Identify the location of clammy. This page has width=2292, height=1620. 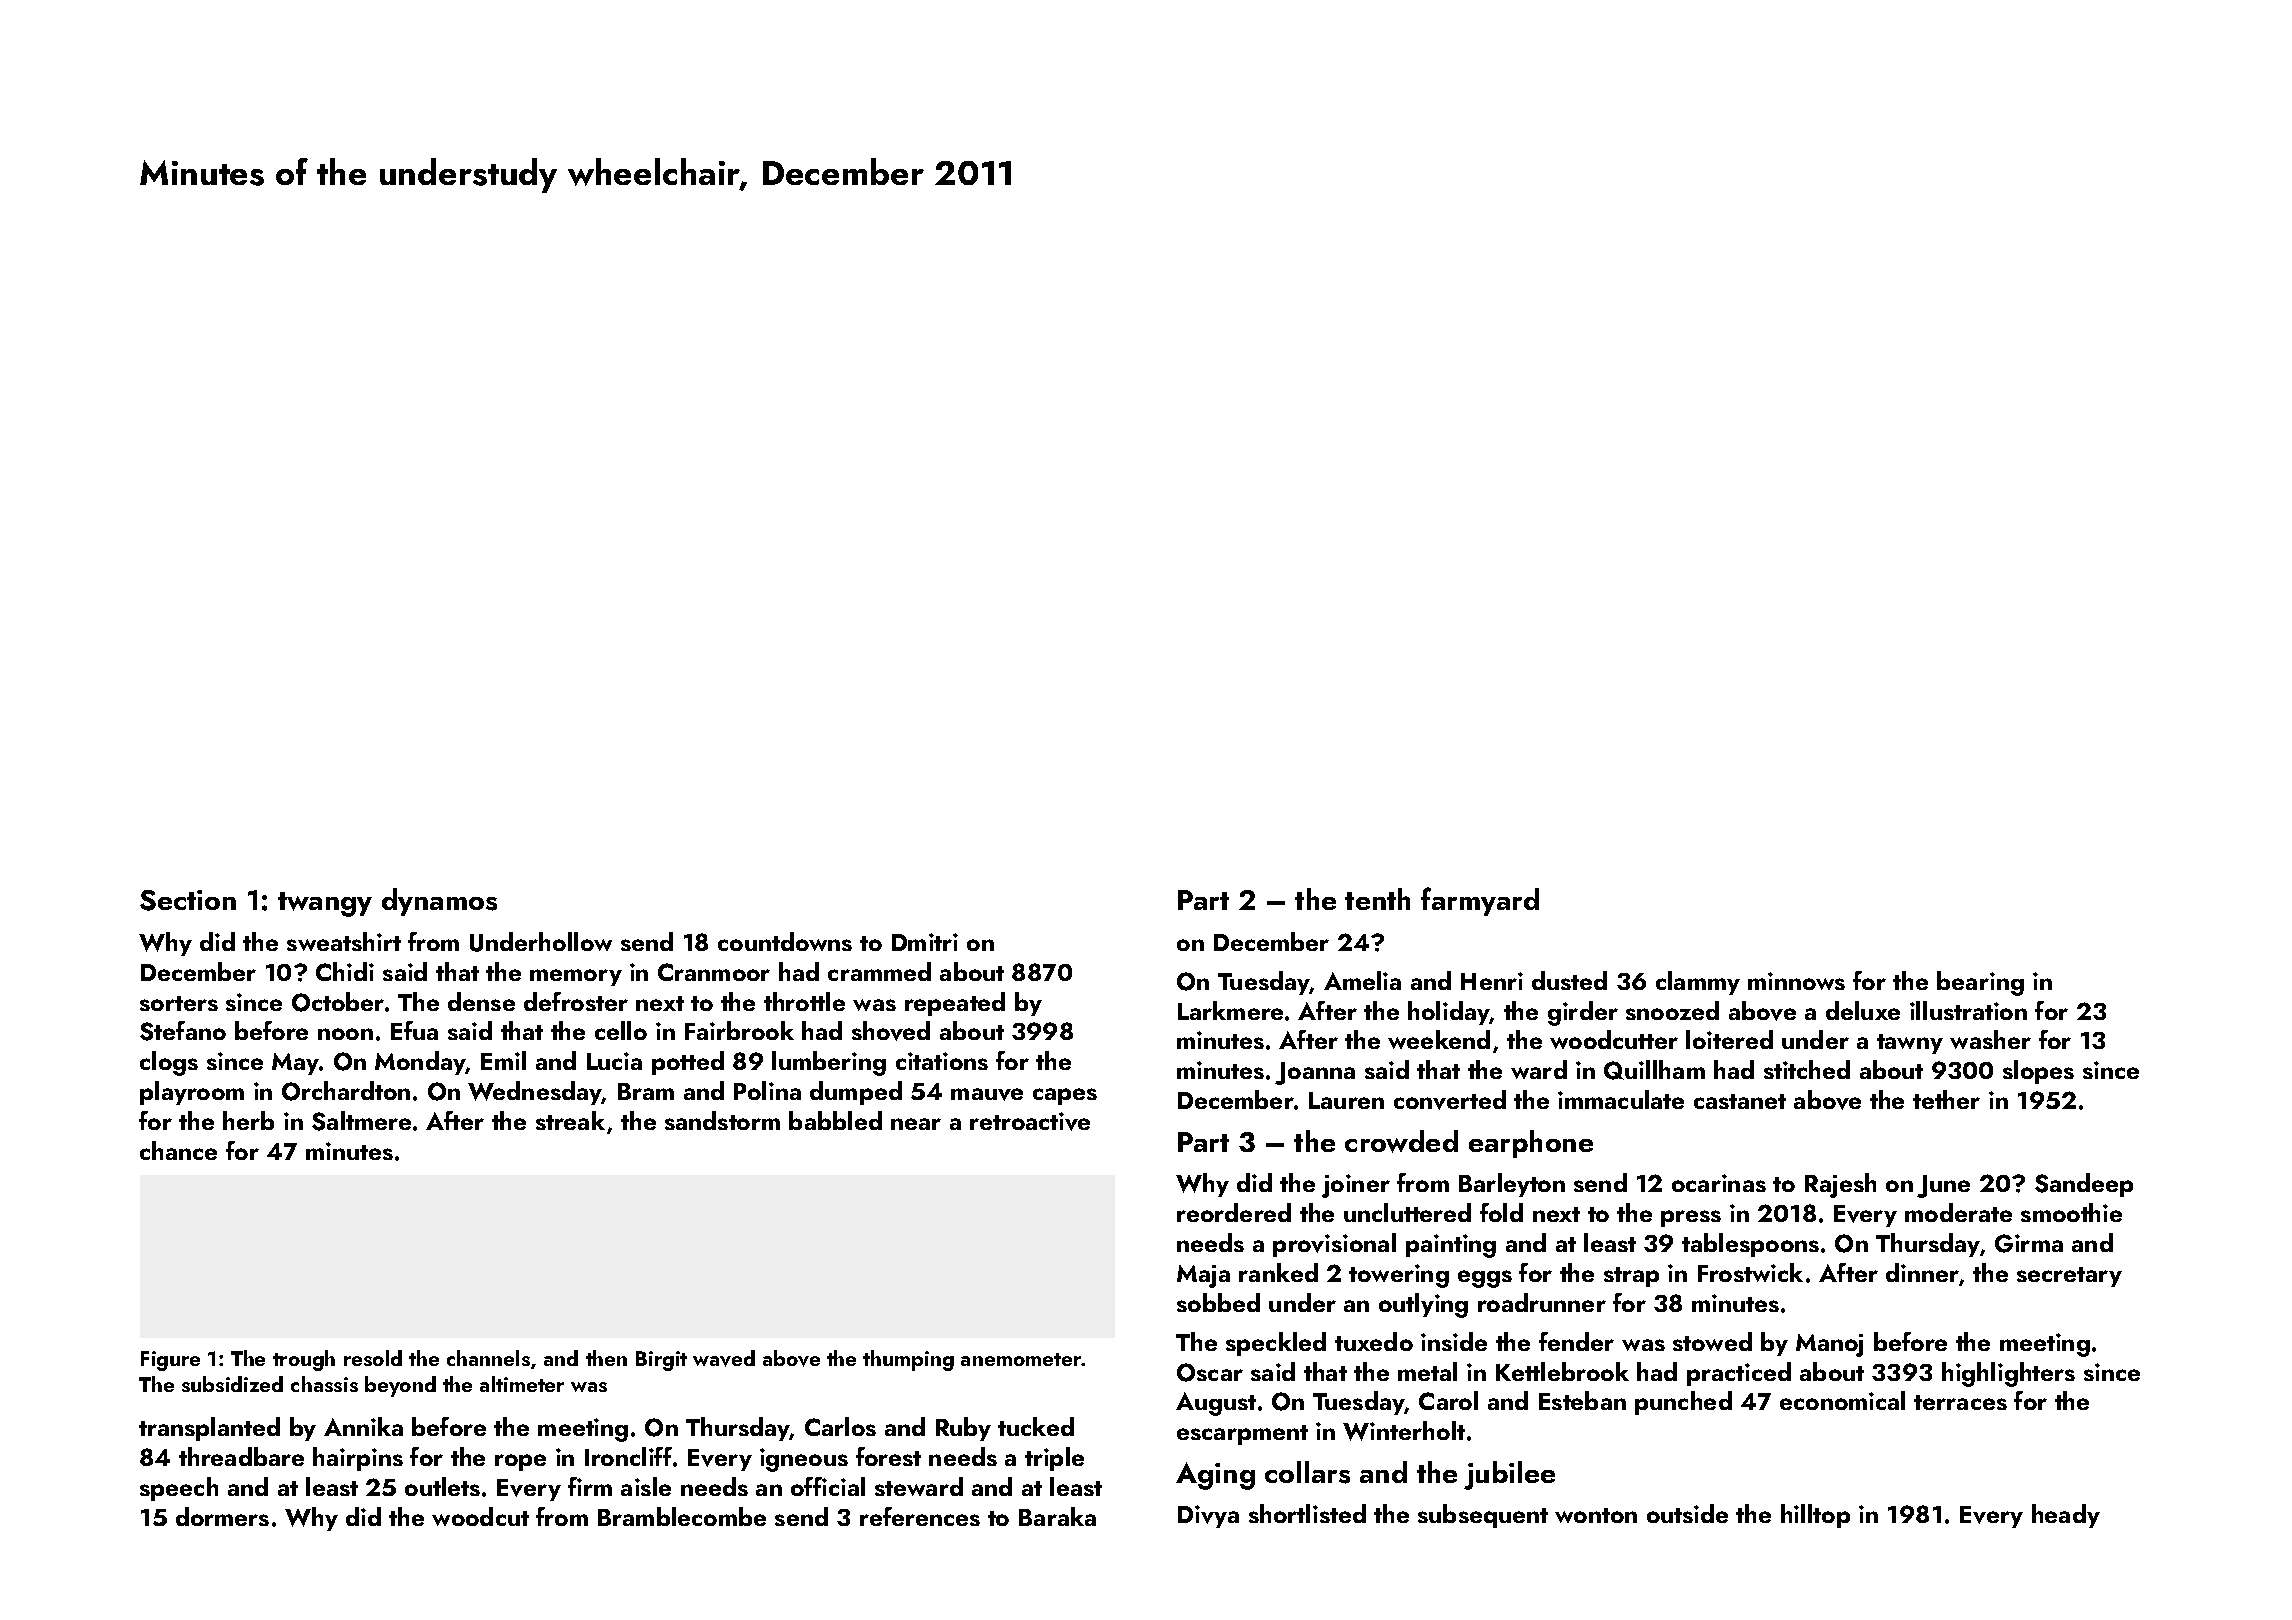
(1698, 983).
